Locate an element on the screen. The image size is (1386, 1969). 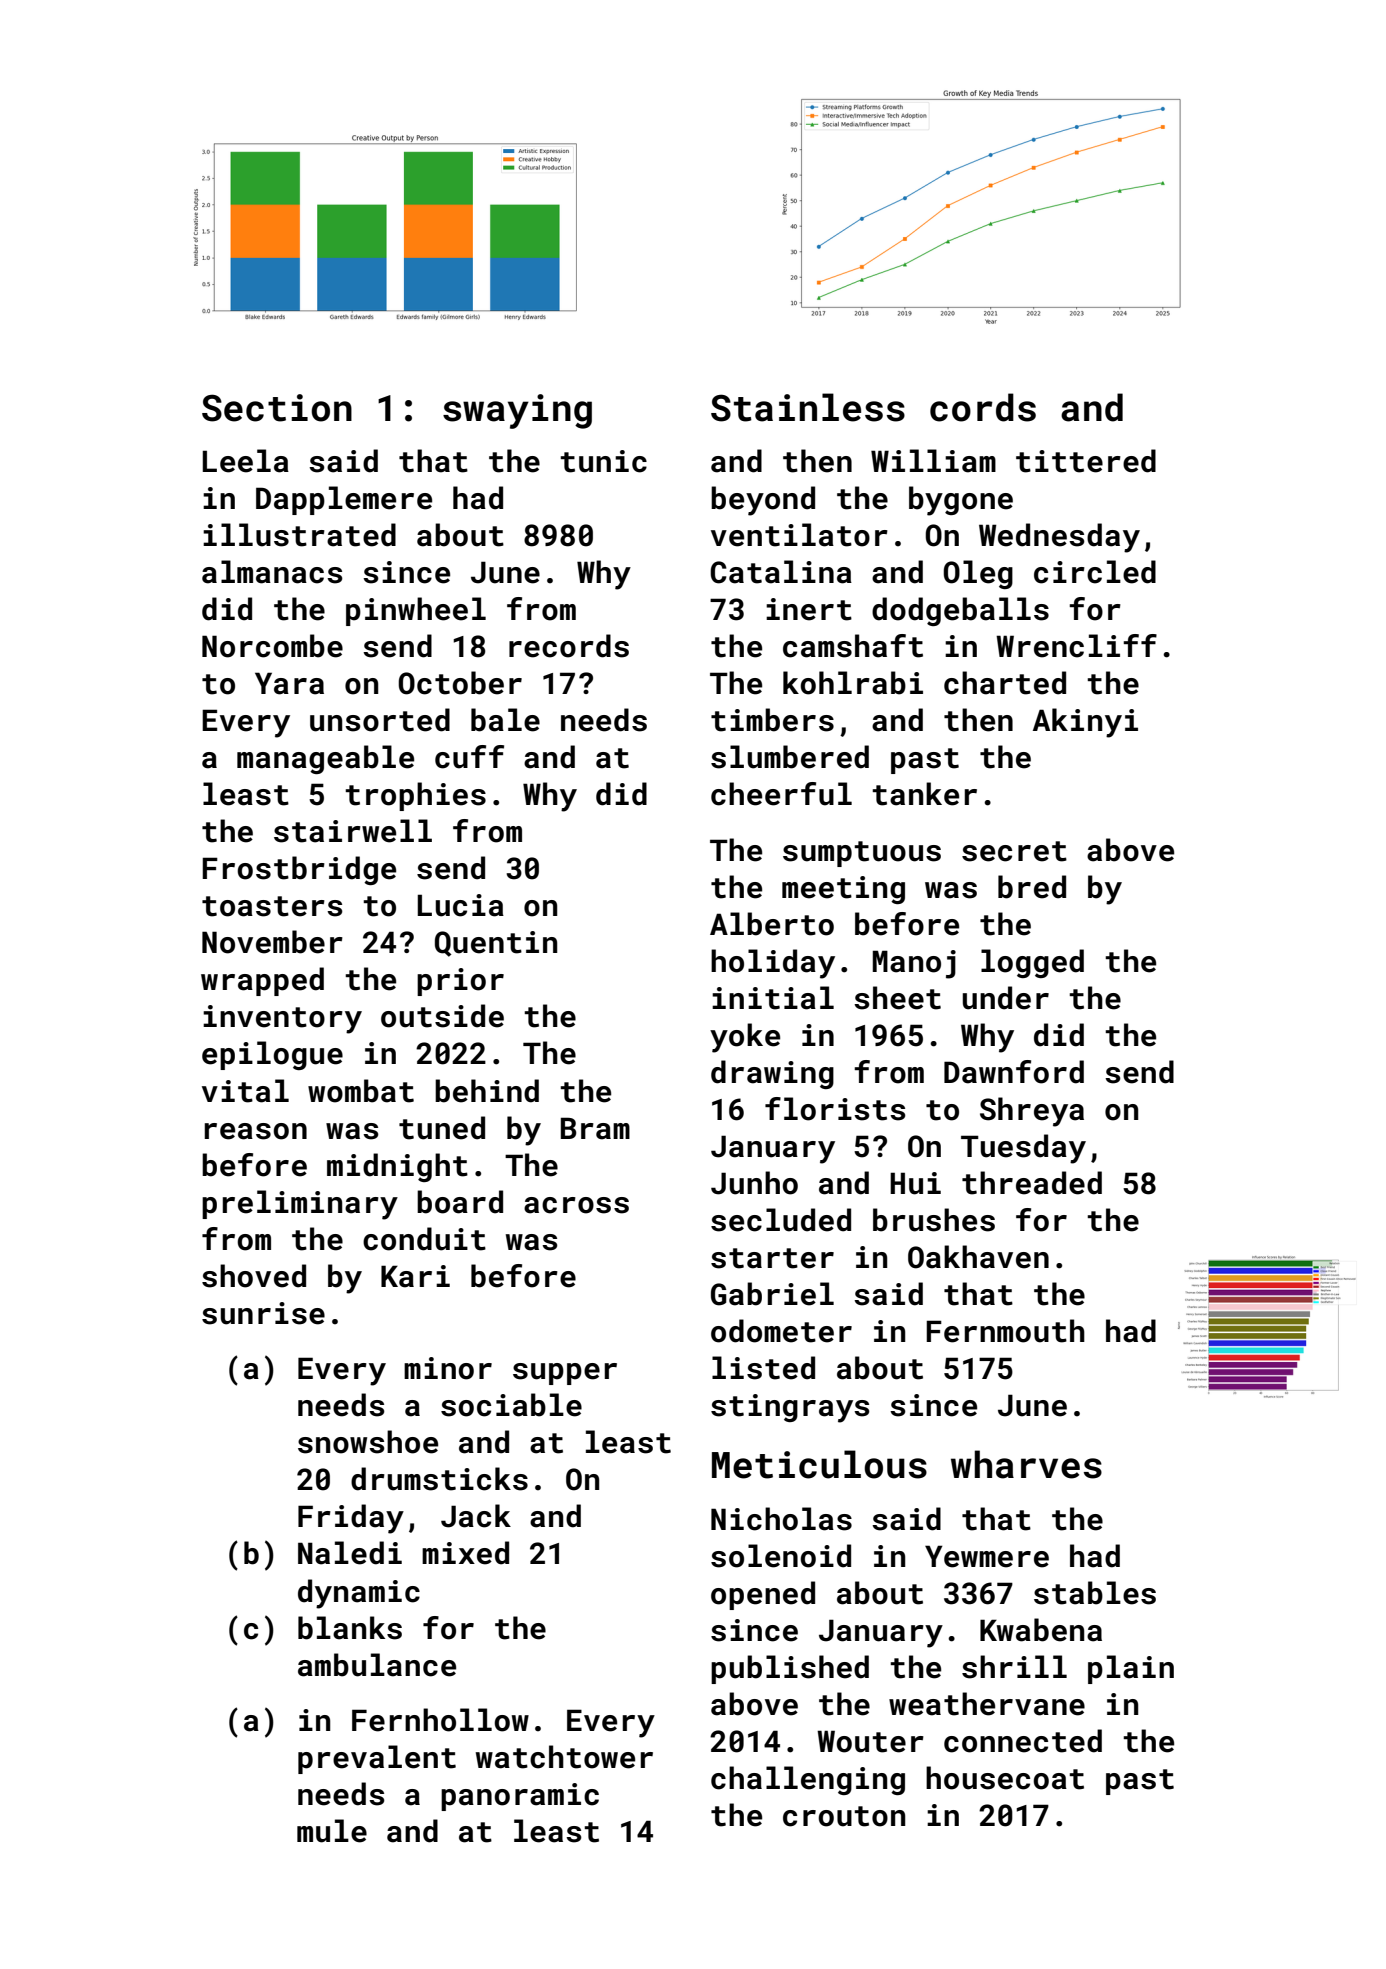
manageable is located at coordinates (325, 759).
